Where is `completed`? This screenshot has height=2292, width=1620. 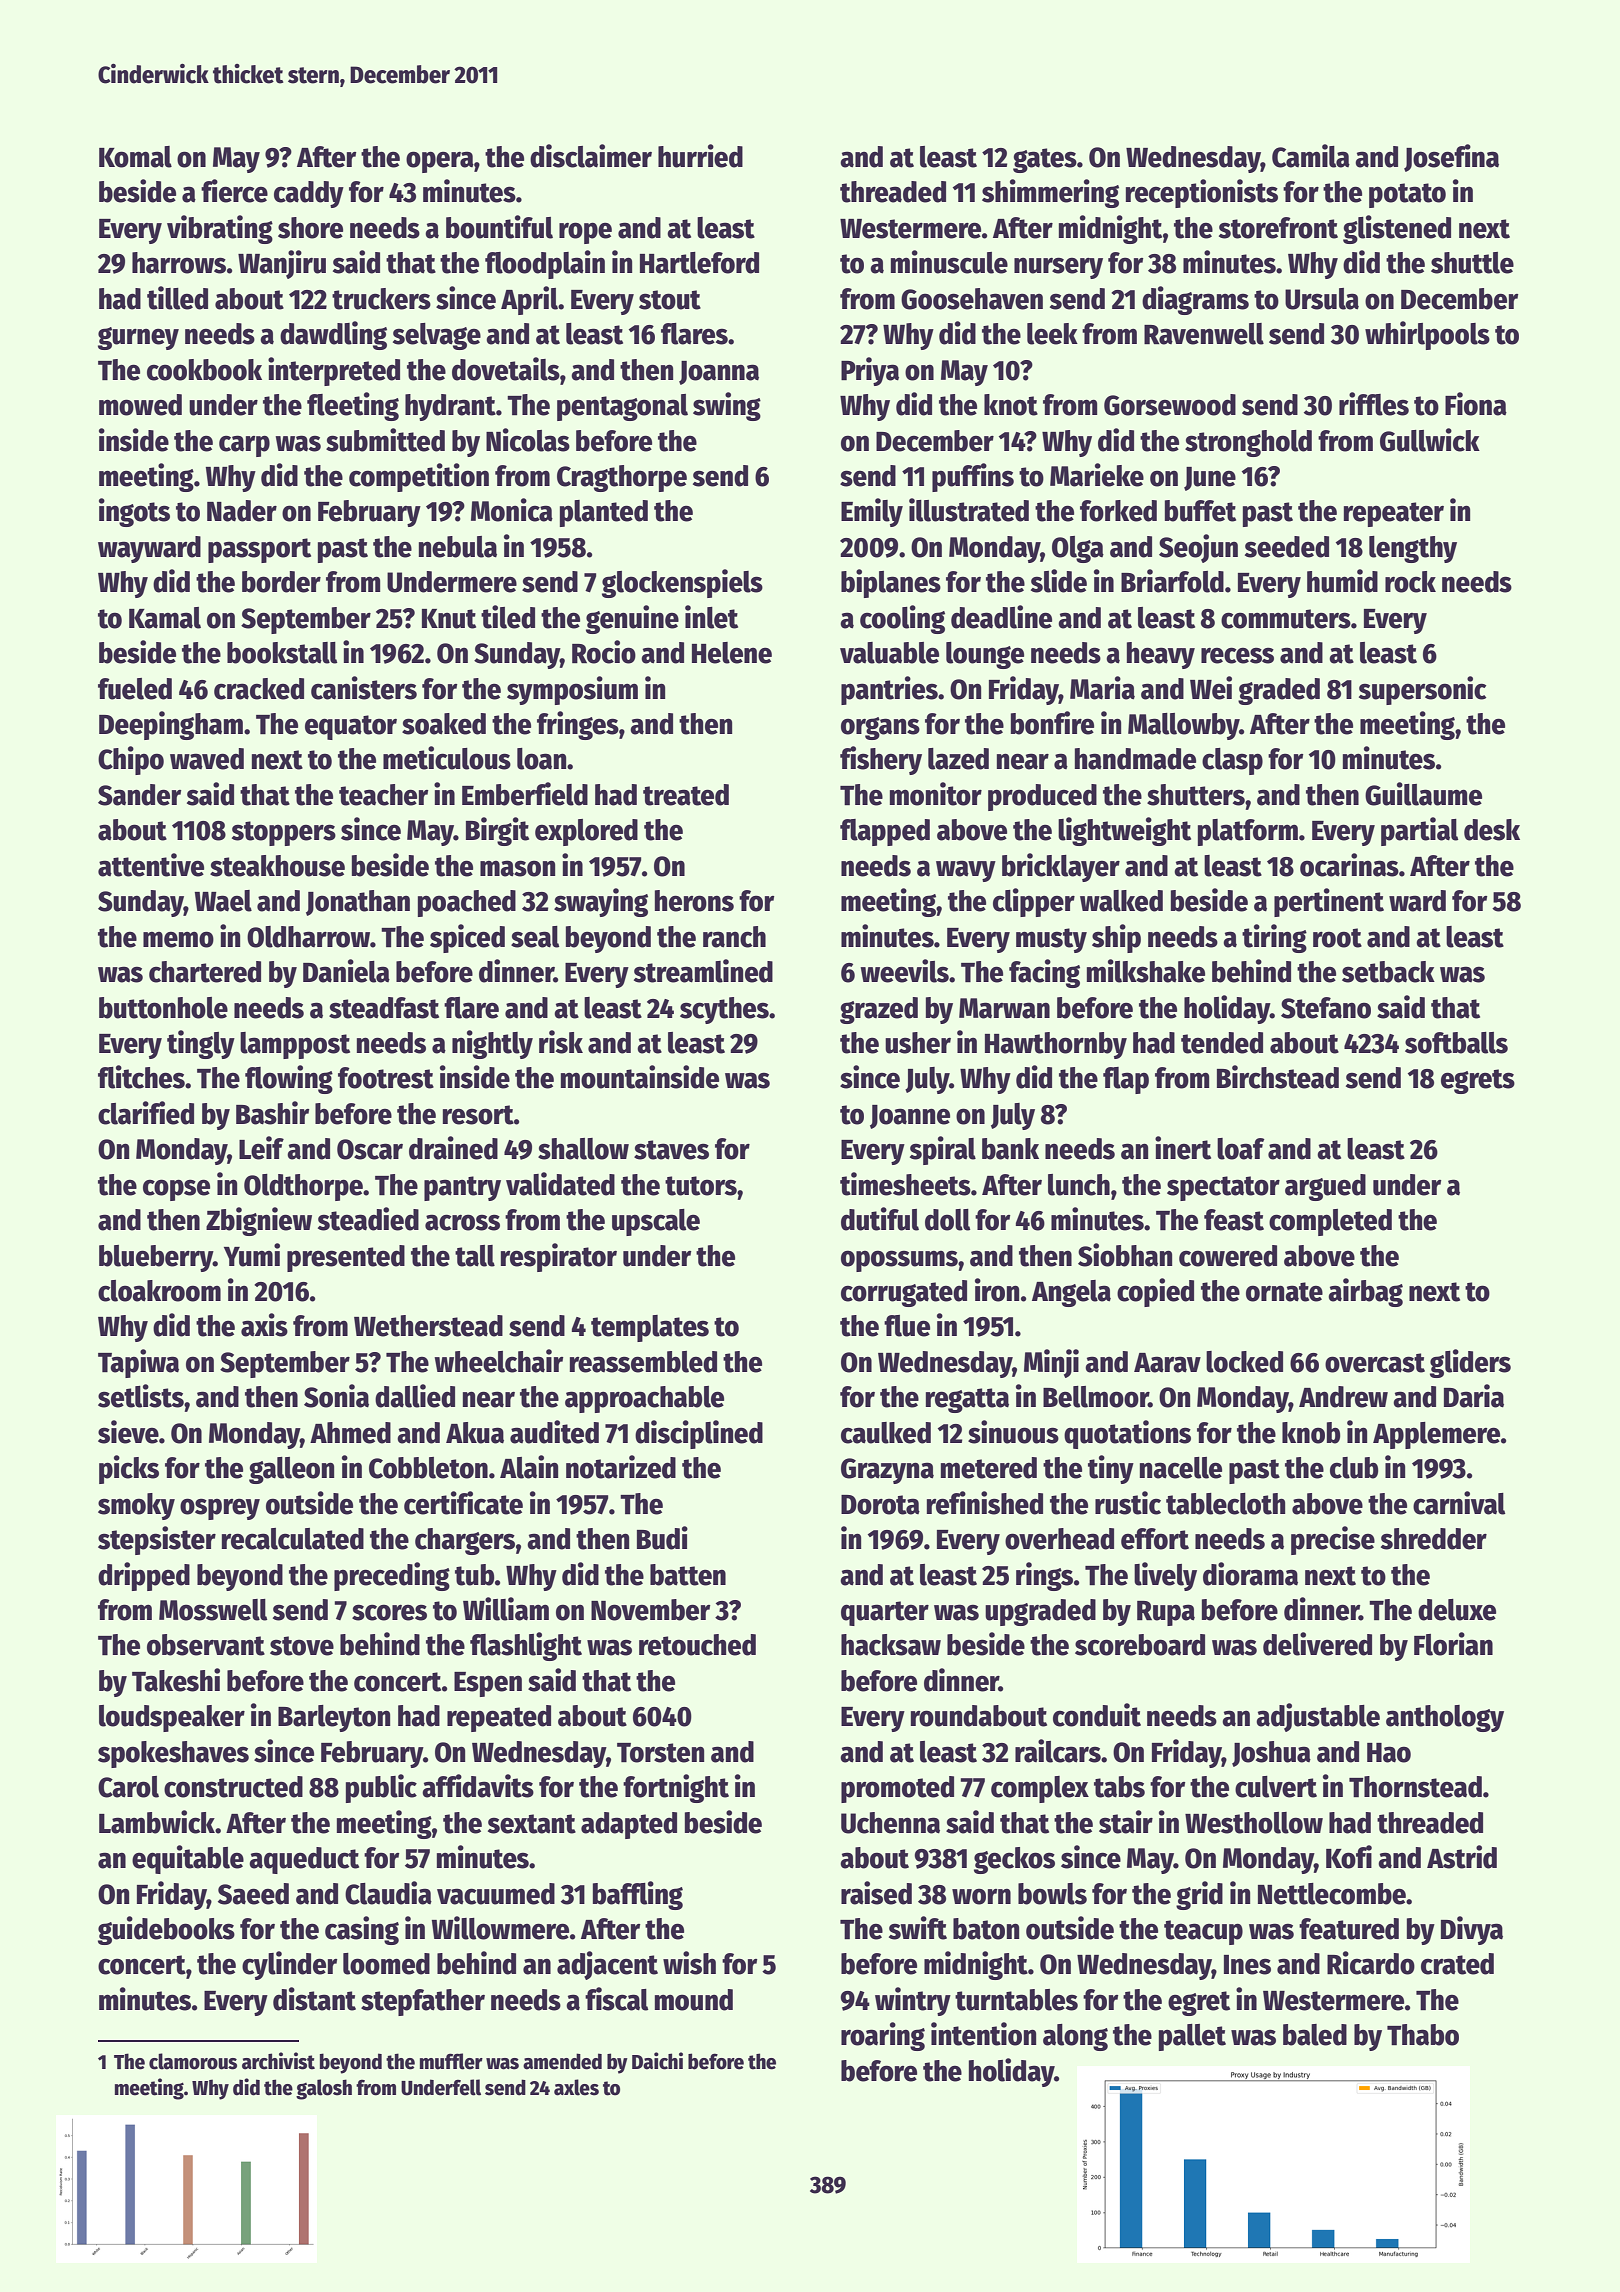
completed is located at coordinates (1330, 1222).
